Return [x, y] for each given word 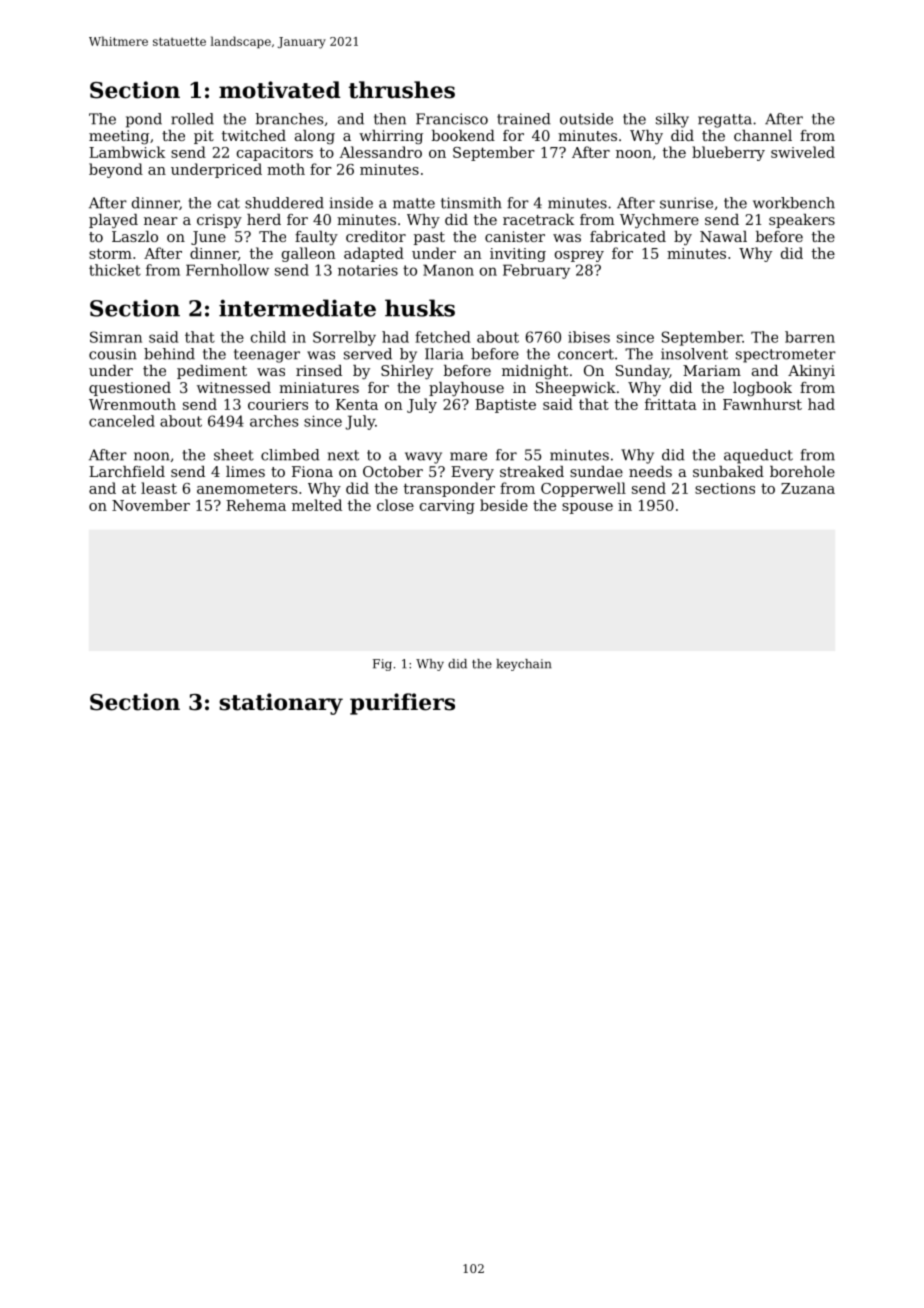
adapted [374, 254]
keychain [524, 665]
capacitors [275, 154]
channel [763, 135]
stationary [281, 704]
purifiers [402, 704]
